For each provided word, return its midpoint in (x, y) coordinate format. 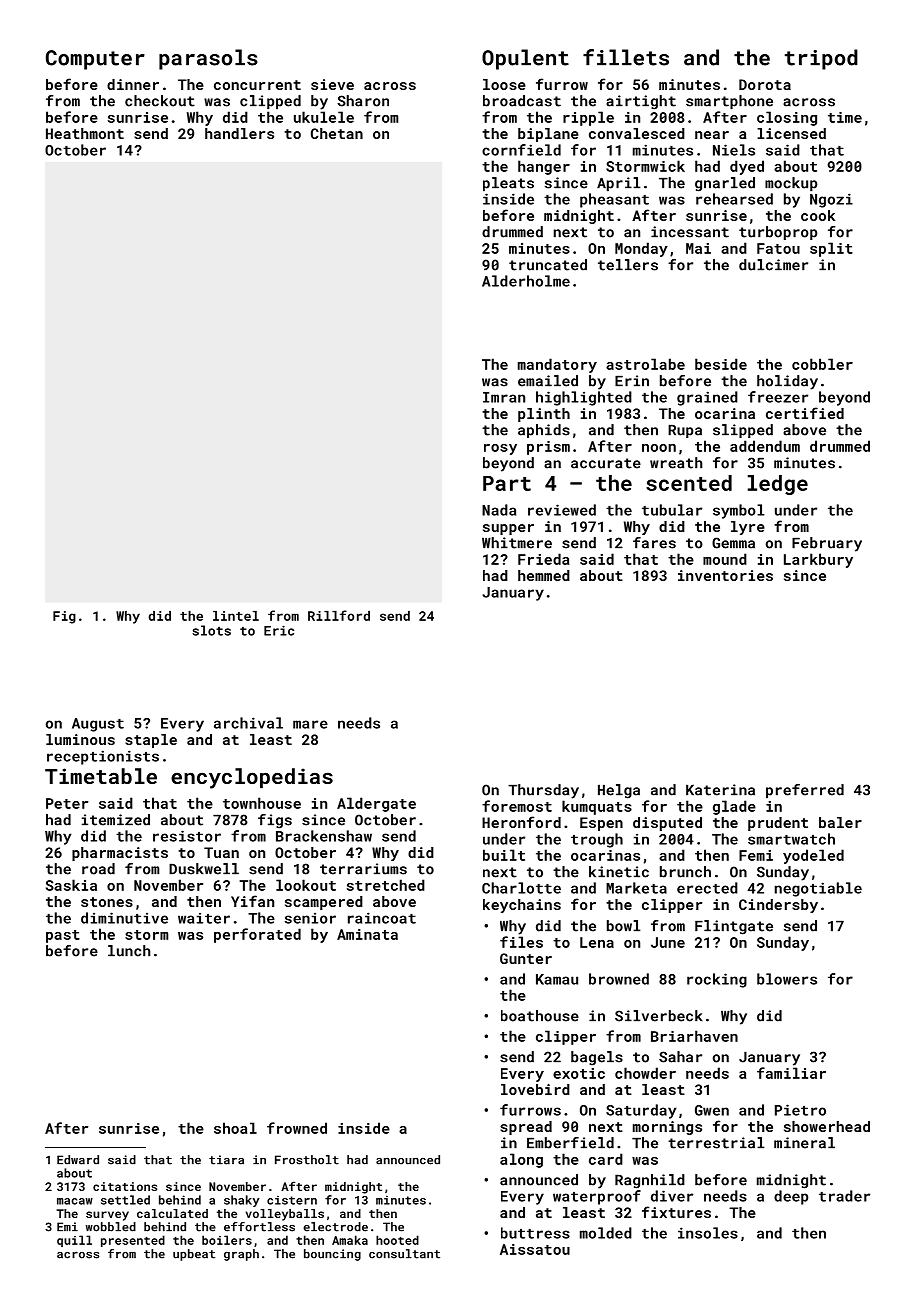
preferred (805, 791)
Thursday (543, 791)
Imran (504, 397)
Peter (67, 803)
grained (707, 398)
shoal (235, 1128)
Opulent (525, 59)
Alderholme (526, 281)
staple (151, 741)
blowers (787, 979)
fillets (626, 57)
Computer (95, 60)
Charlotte (521, 888)
